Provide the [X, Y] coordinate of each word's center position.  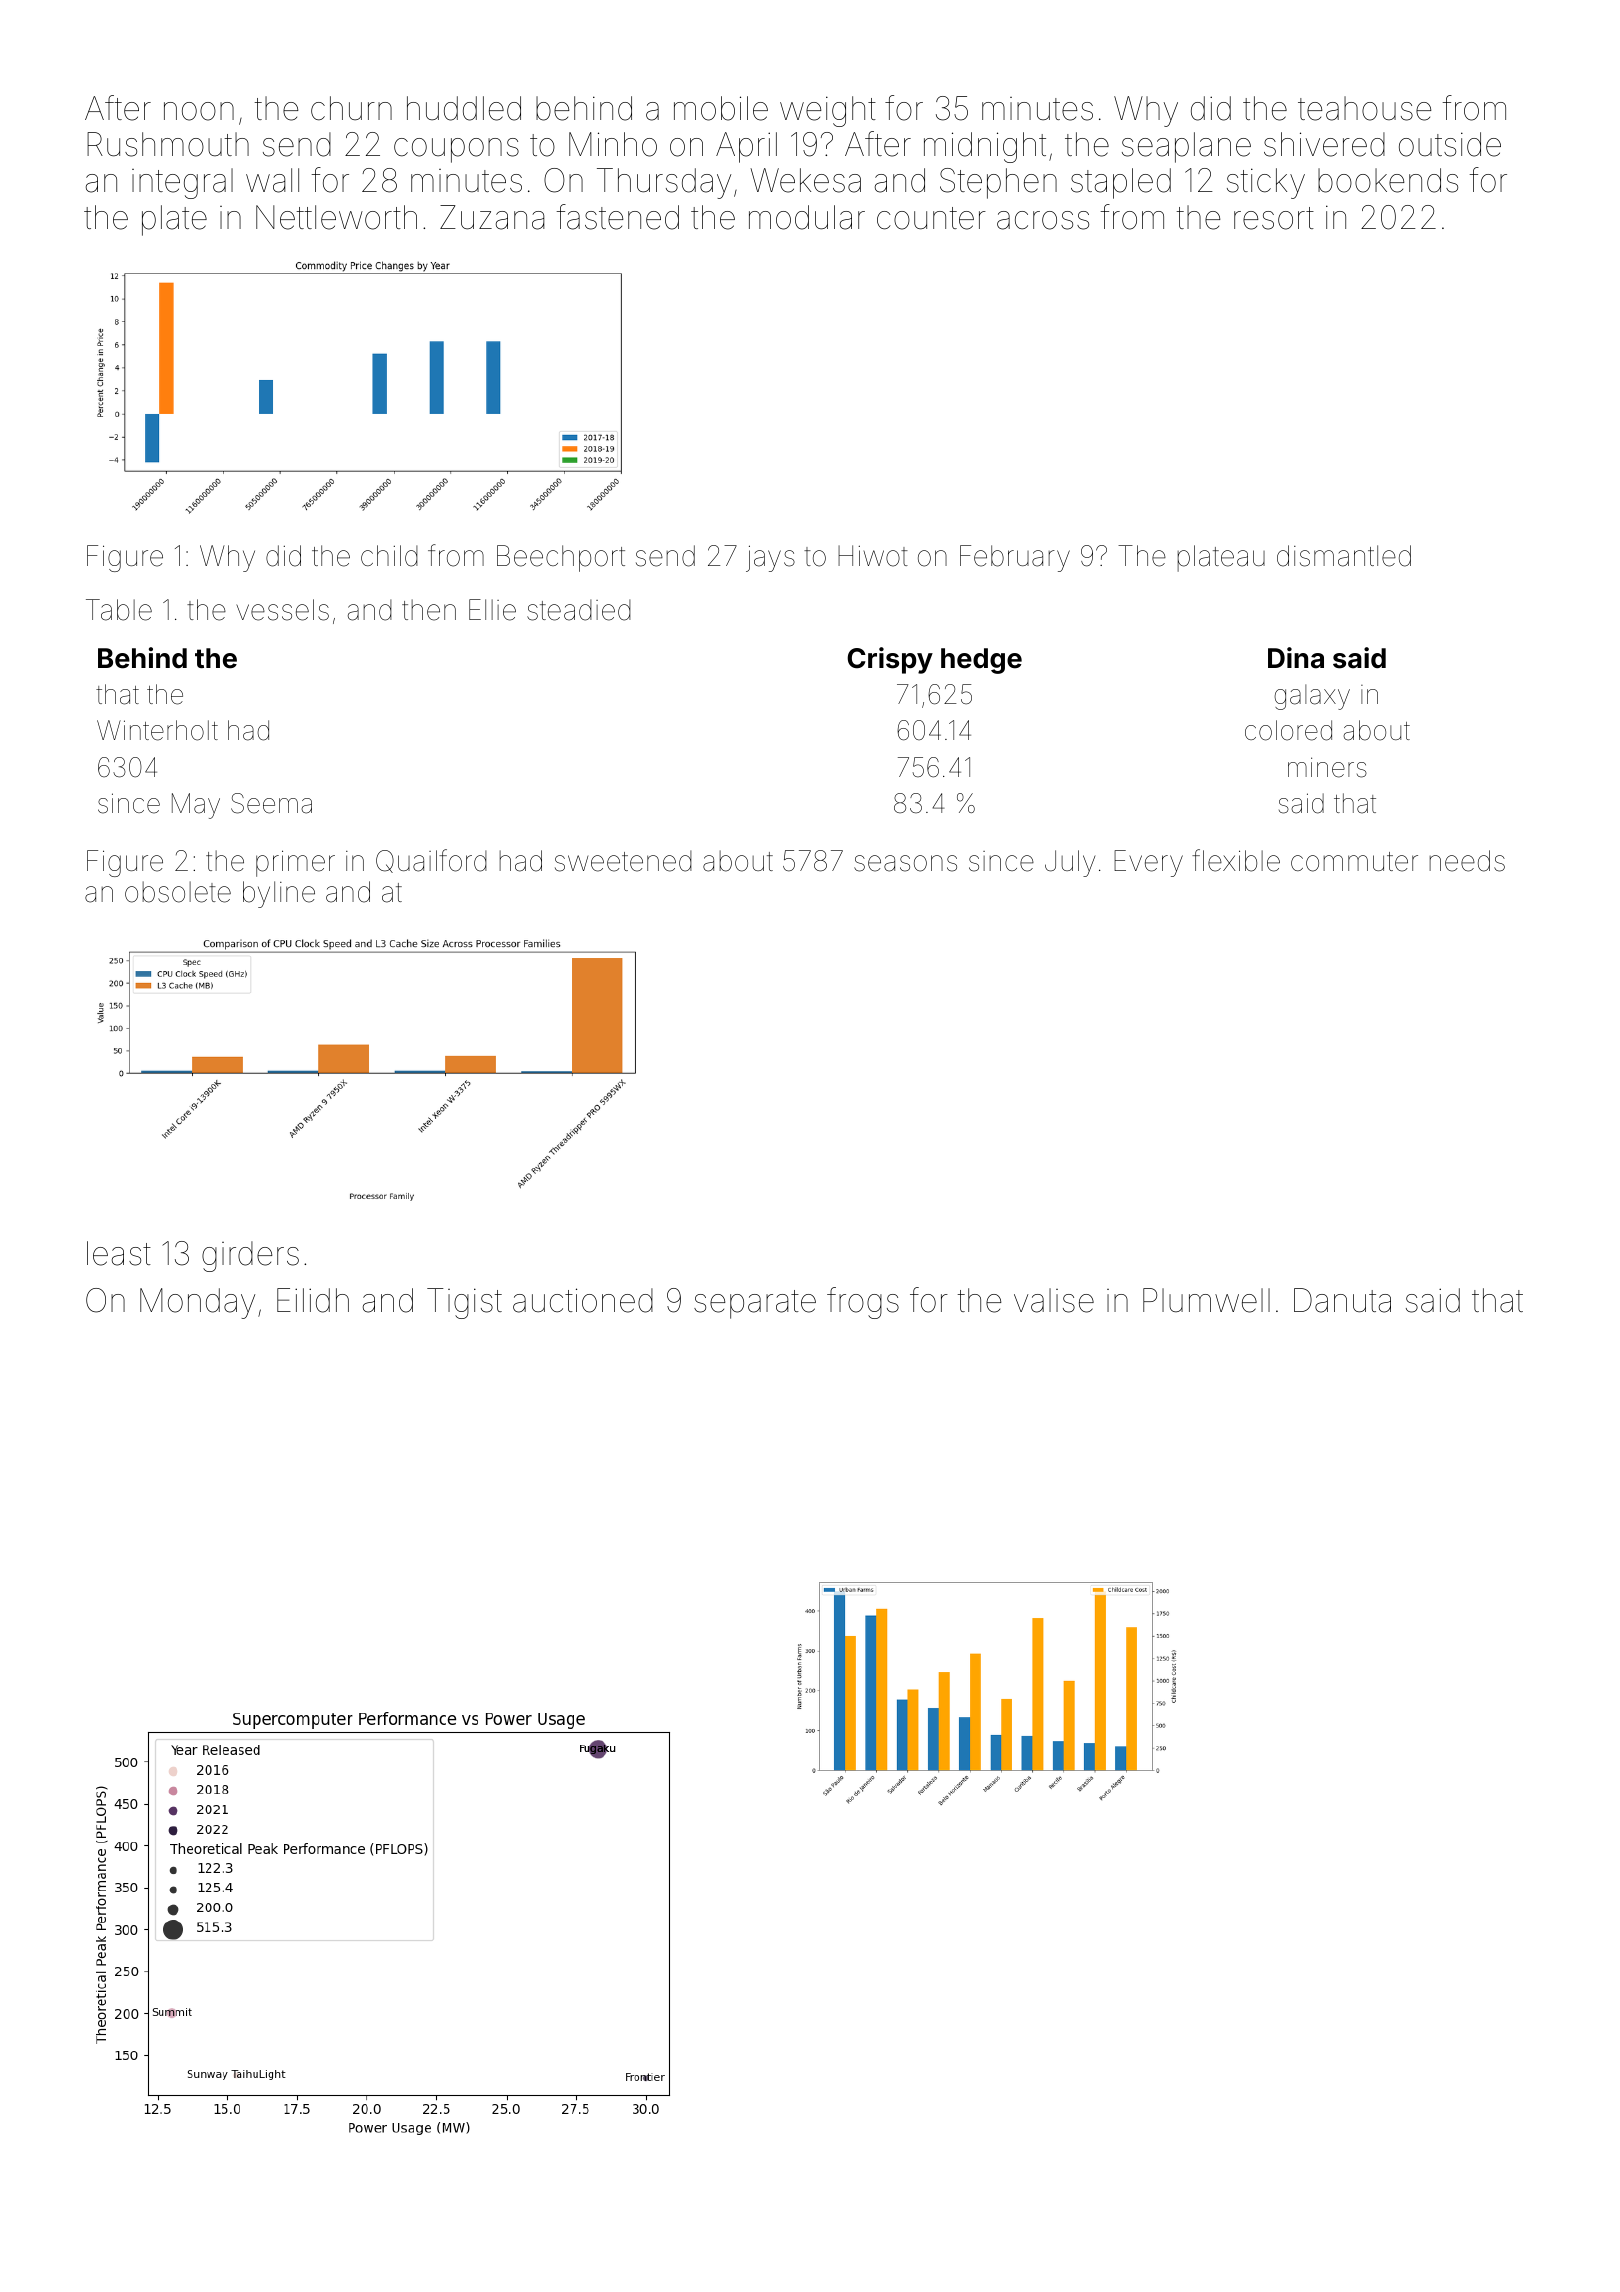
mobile [721, 108]
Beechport [561, 558]
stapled [1121, 183]
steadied [579, 610]
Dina [1296, 658]
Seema [271, 803]
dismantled [1344, 556]
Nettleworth [336, 217]
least [119, 1253]
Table [119, 610]
